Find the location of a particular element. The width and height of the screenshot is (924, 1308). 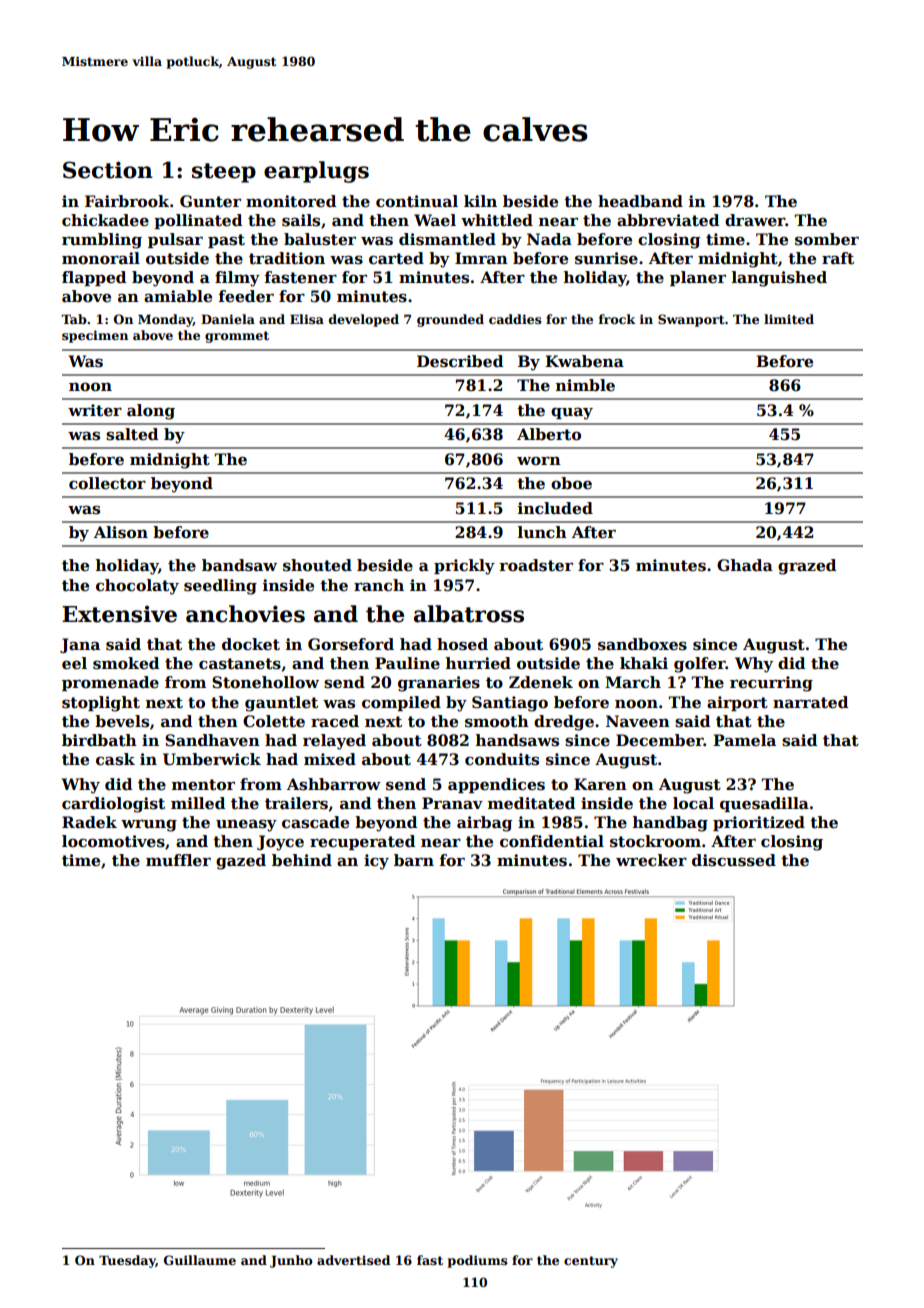

Section is located at coordinates (108, 170).
